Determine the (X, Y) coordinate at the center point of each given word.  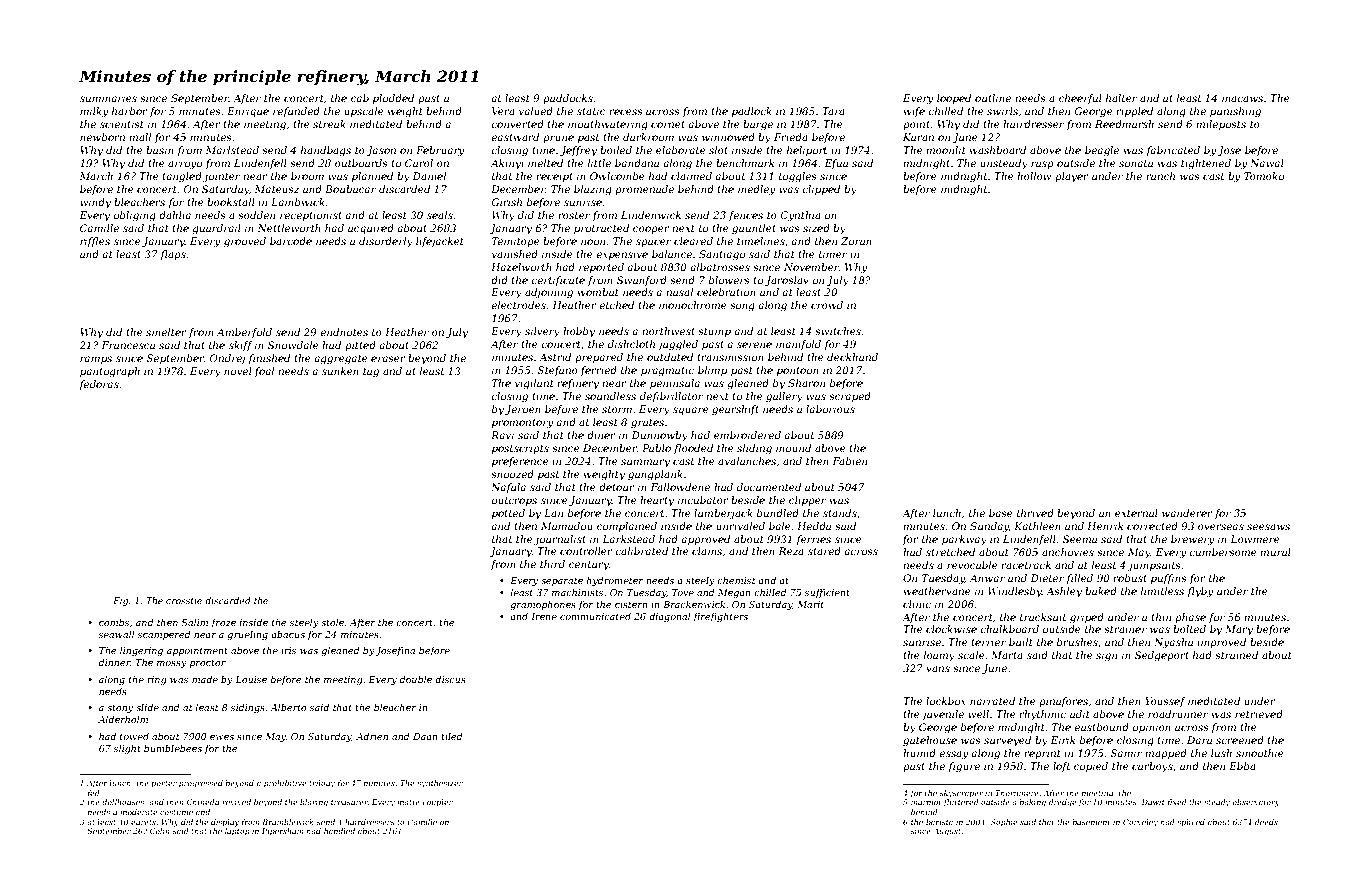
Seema (1080, 539)
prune (558, 139)
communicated (595, 616)
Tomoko (1264, 176)
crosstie (184, 600)
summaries (108, 98)
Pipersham (283, 832)
